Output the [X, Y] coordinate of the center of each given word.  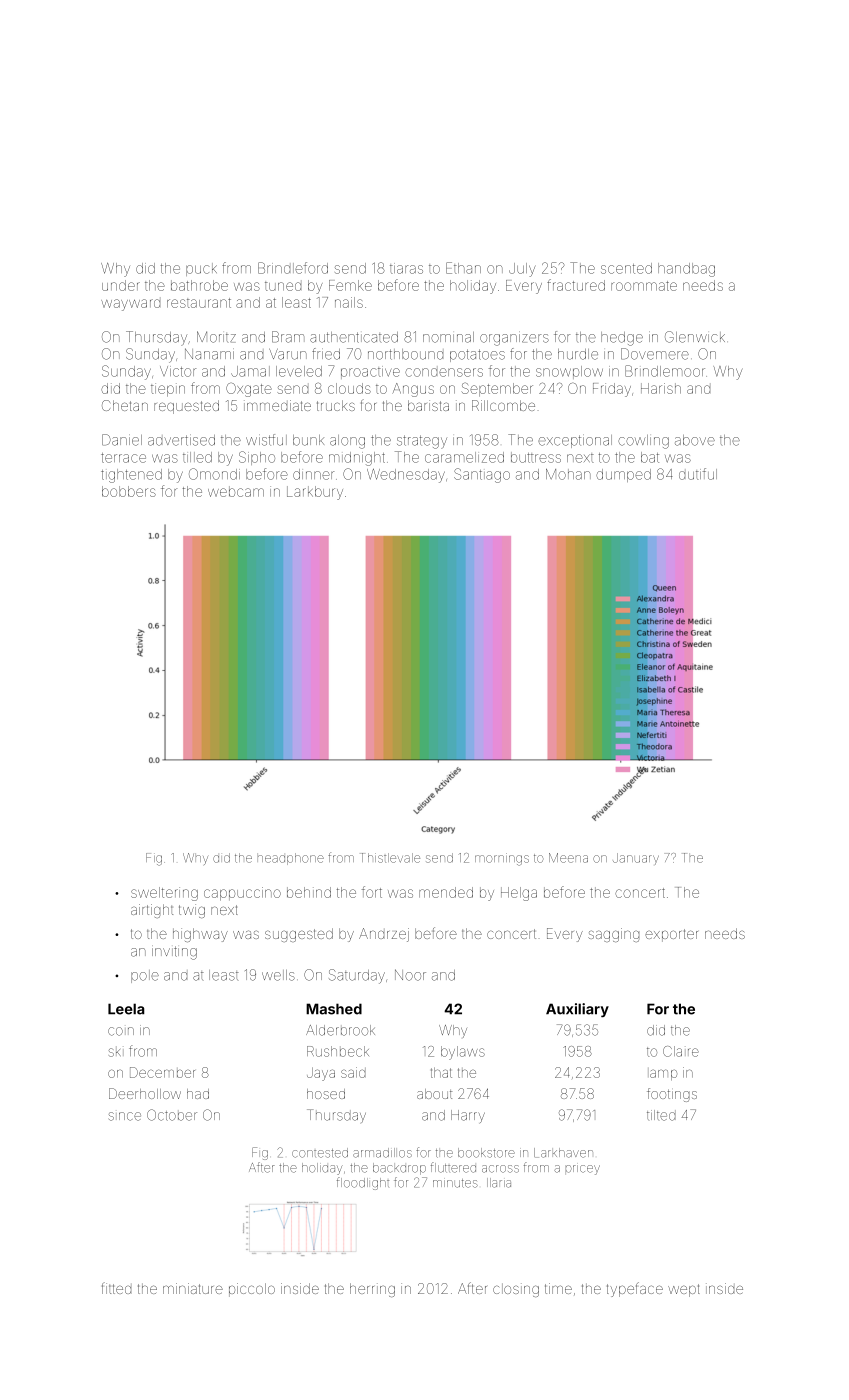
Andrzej [384, 935]
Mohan [568, 474]
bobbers [129, 491]
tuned [283, 286]
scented [626, 268]
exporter [671, 935]
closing [516, 1290]
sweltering [164, 894]
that [441, 1072]
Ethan [463, 268]
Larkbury [315, 493]
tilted [661, 1115]
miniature [193, 1288]
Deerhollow [145, 1093]
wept [684, 1290]
